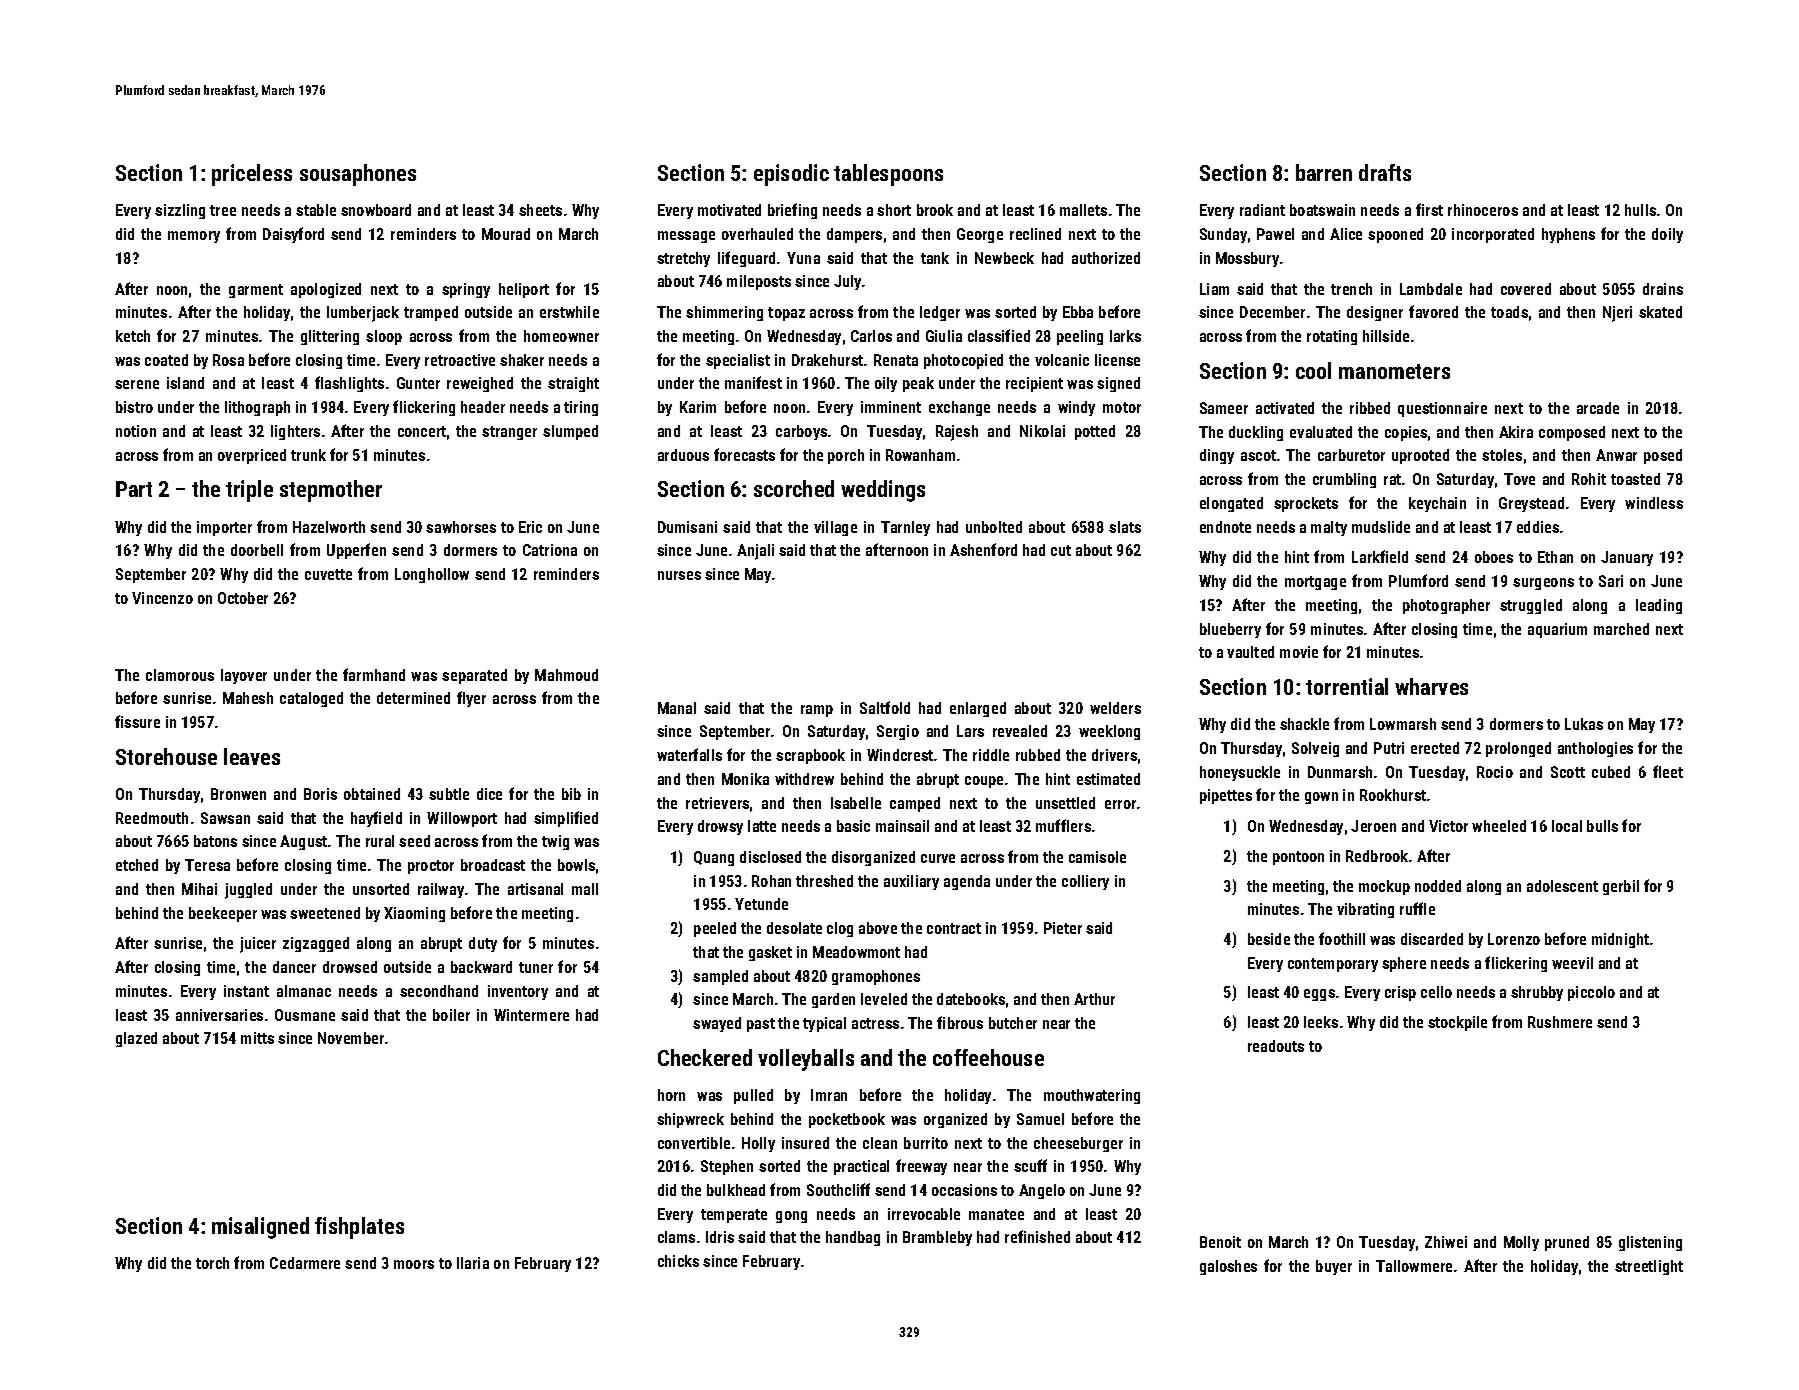  What do you see at coordinates (1324, 172) in the screenshot?
I see `barren` at bounding box center [1324, 172].
